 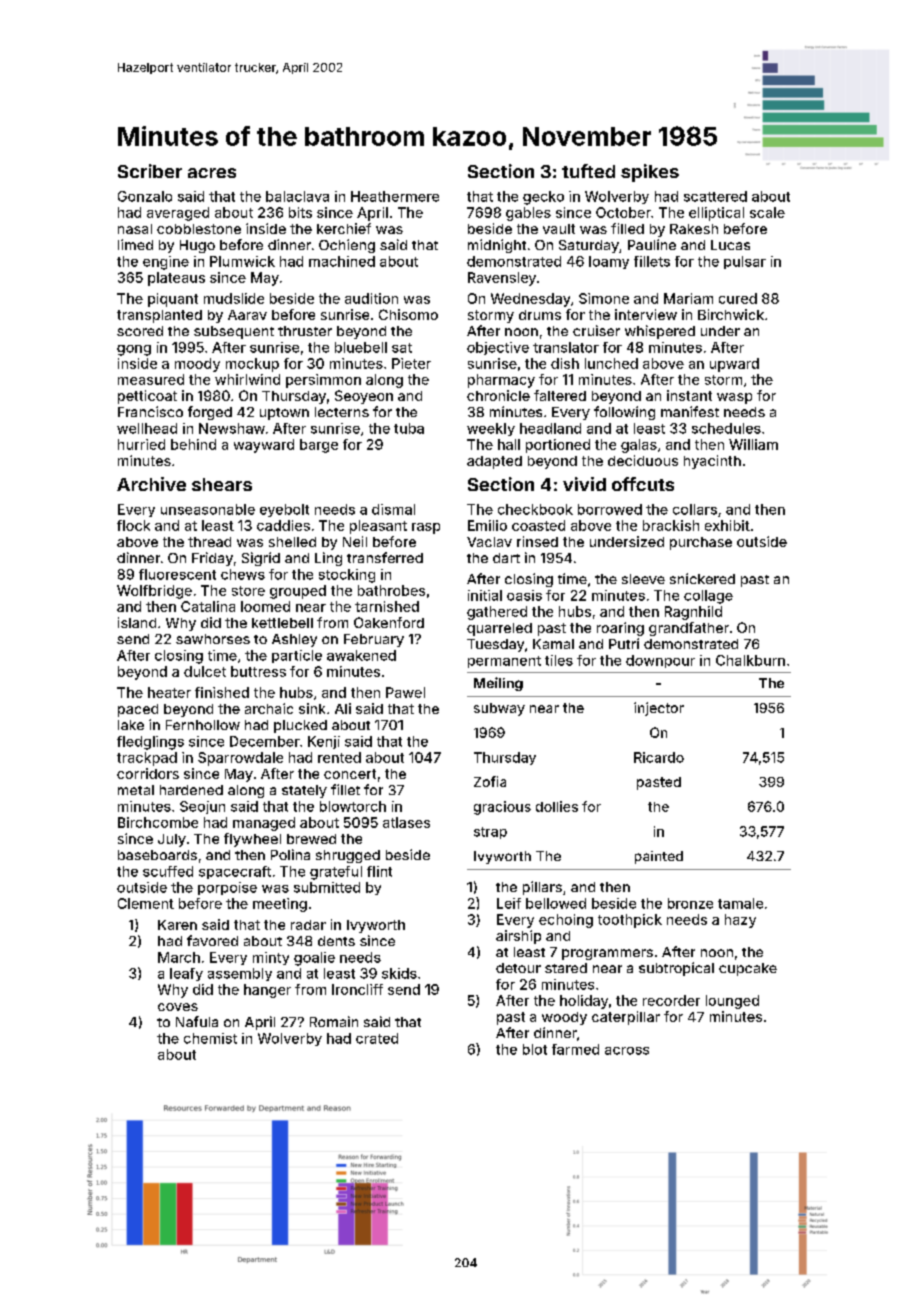 I want to click on gong, so click(x=134, y=350).
